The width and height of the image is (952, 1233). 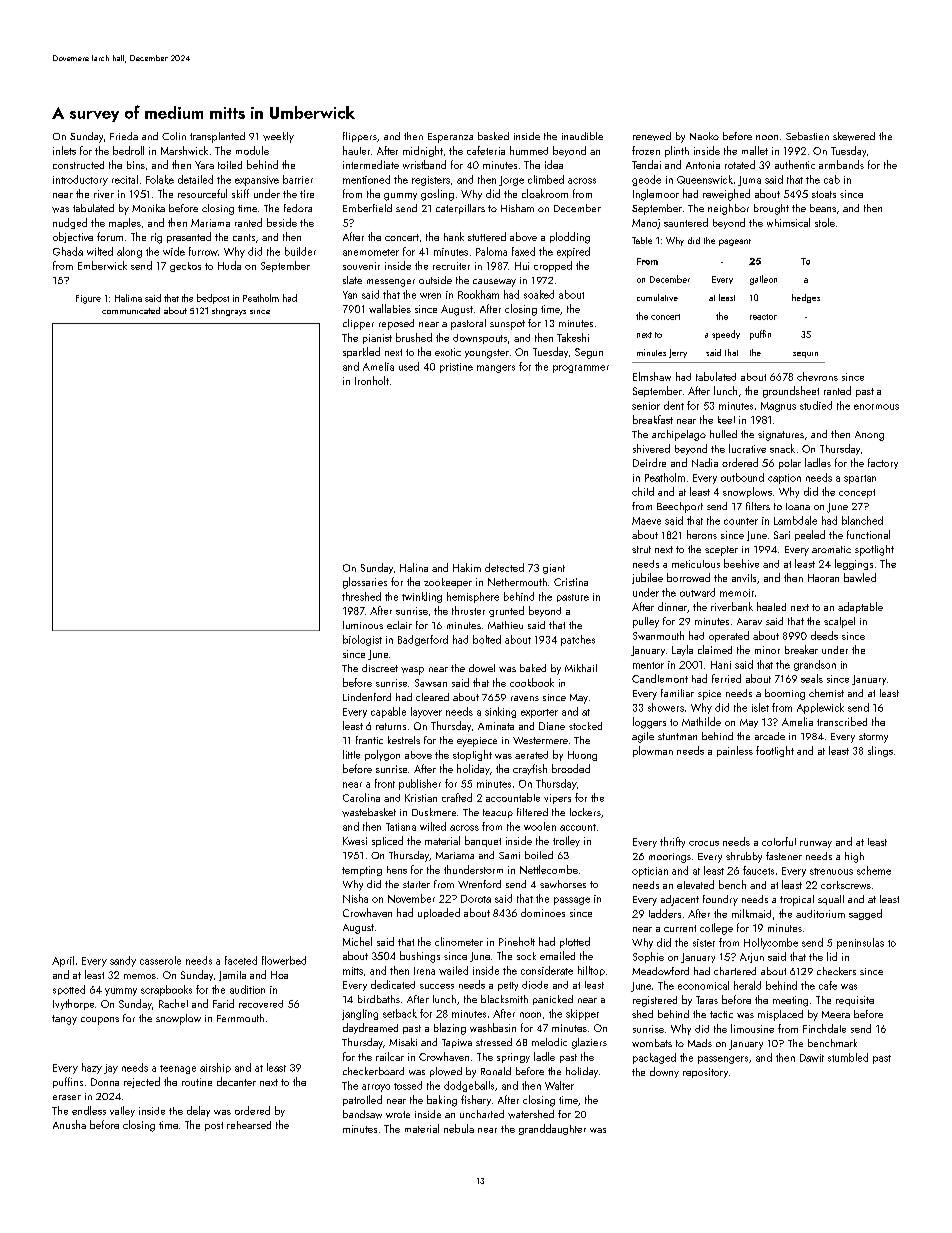 What do you see at coordinates (122, 1111) in the image?
I see `valley` at bounding box center [122, 1111].
